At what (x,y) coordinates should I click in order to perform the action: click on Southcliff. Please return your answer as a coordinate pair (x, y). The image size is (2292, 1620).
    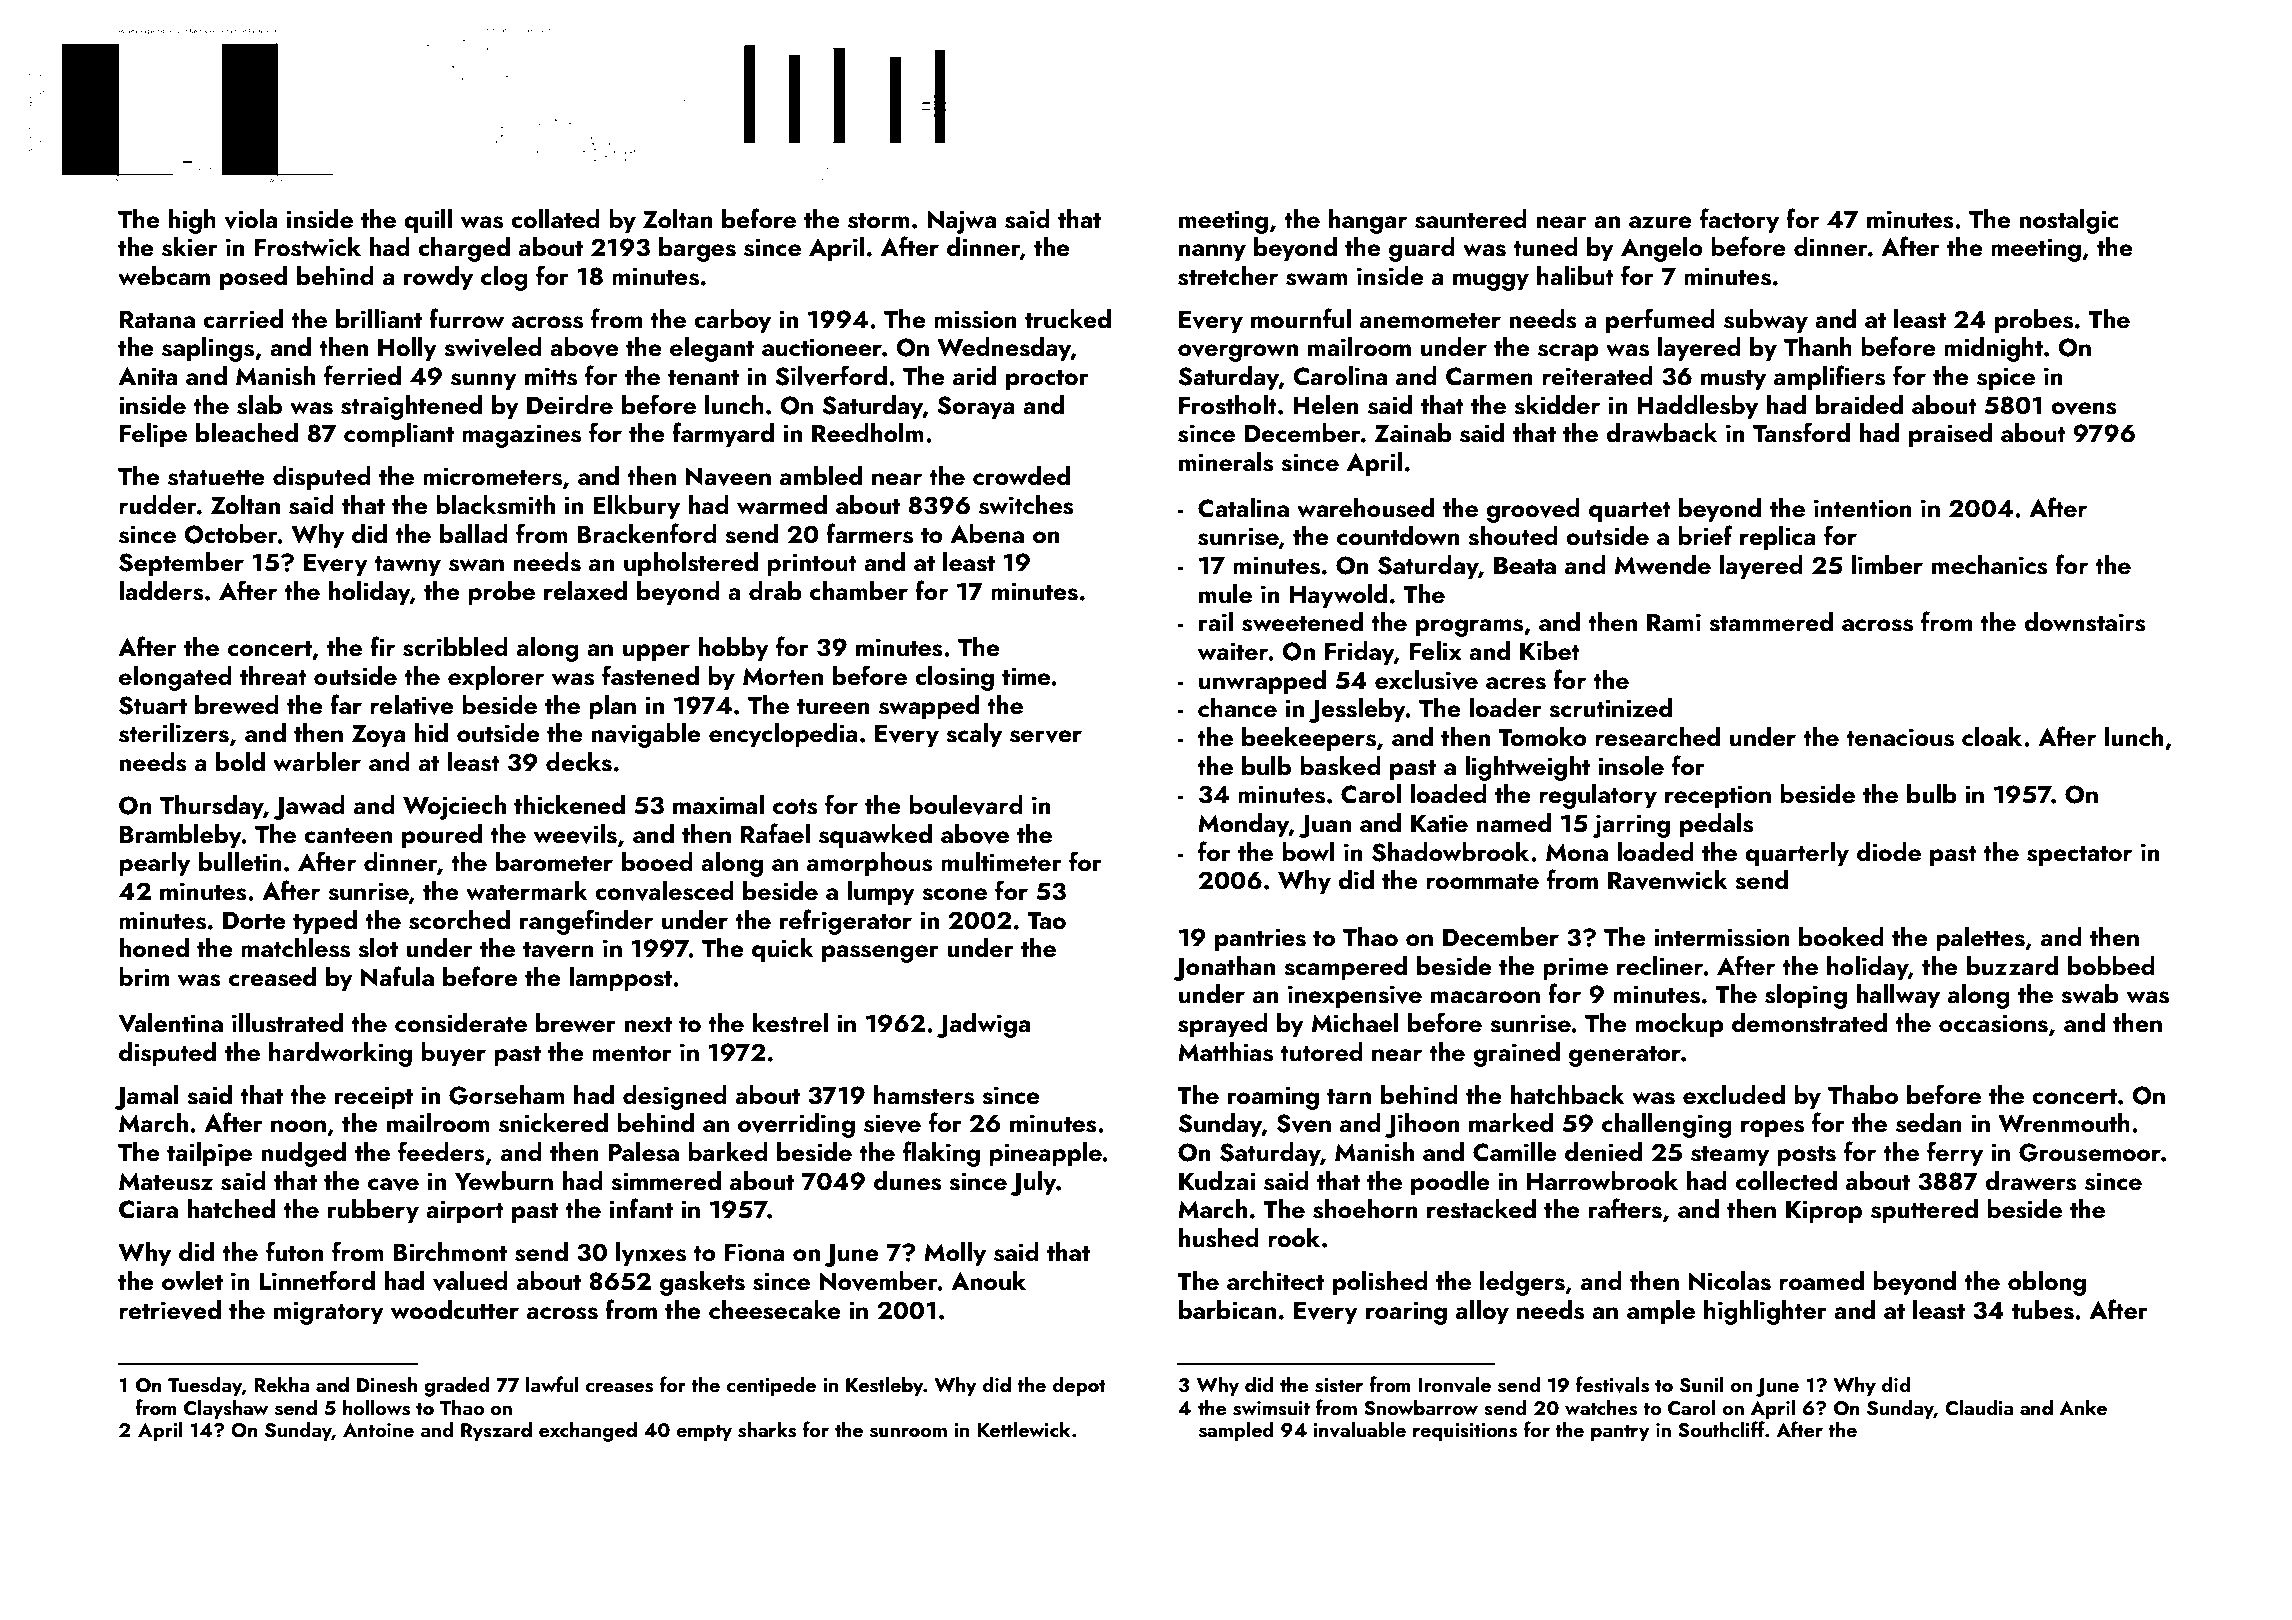
    Looking at the image, I should click on (1721, 1429).
